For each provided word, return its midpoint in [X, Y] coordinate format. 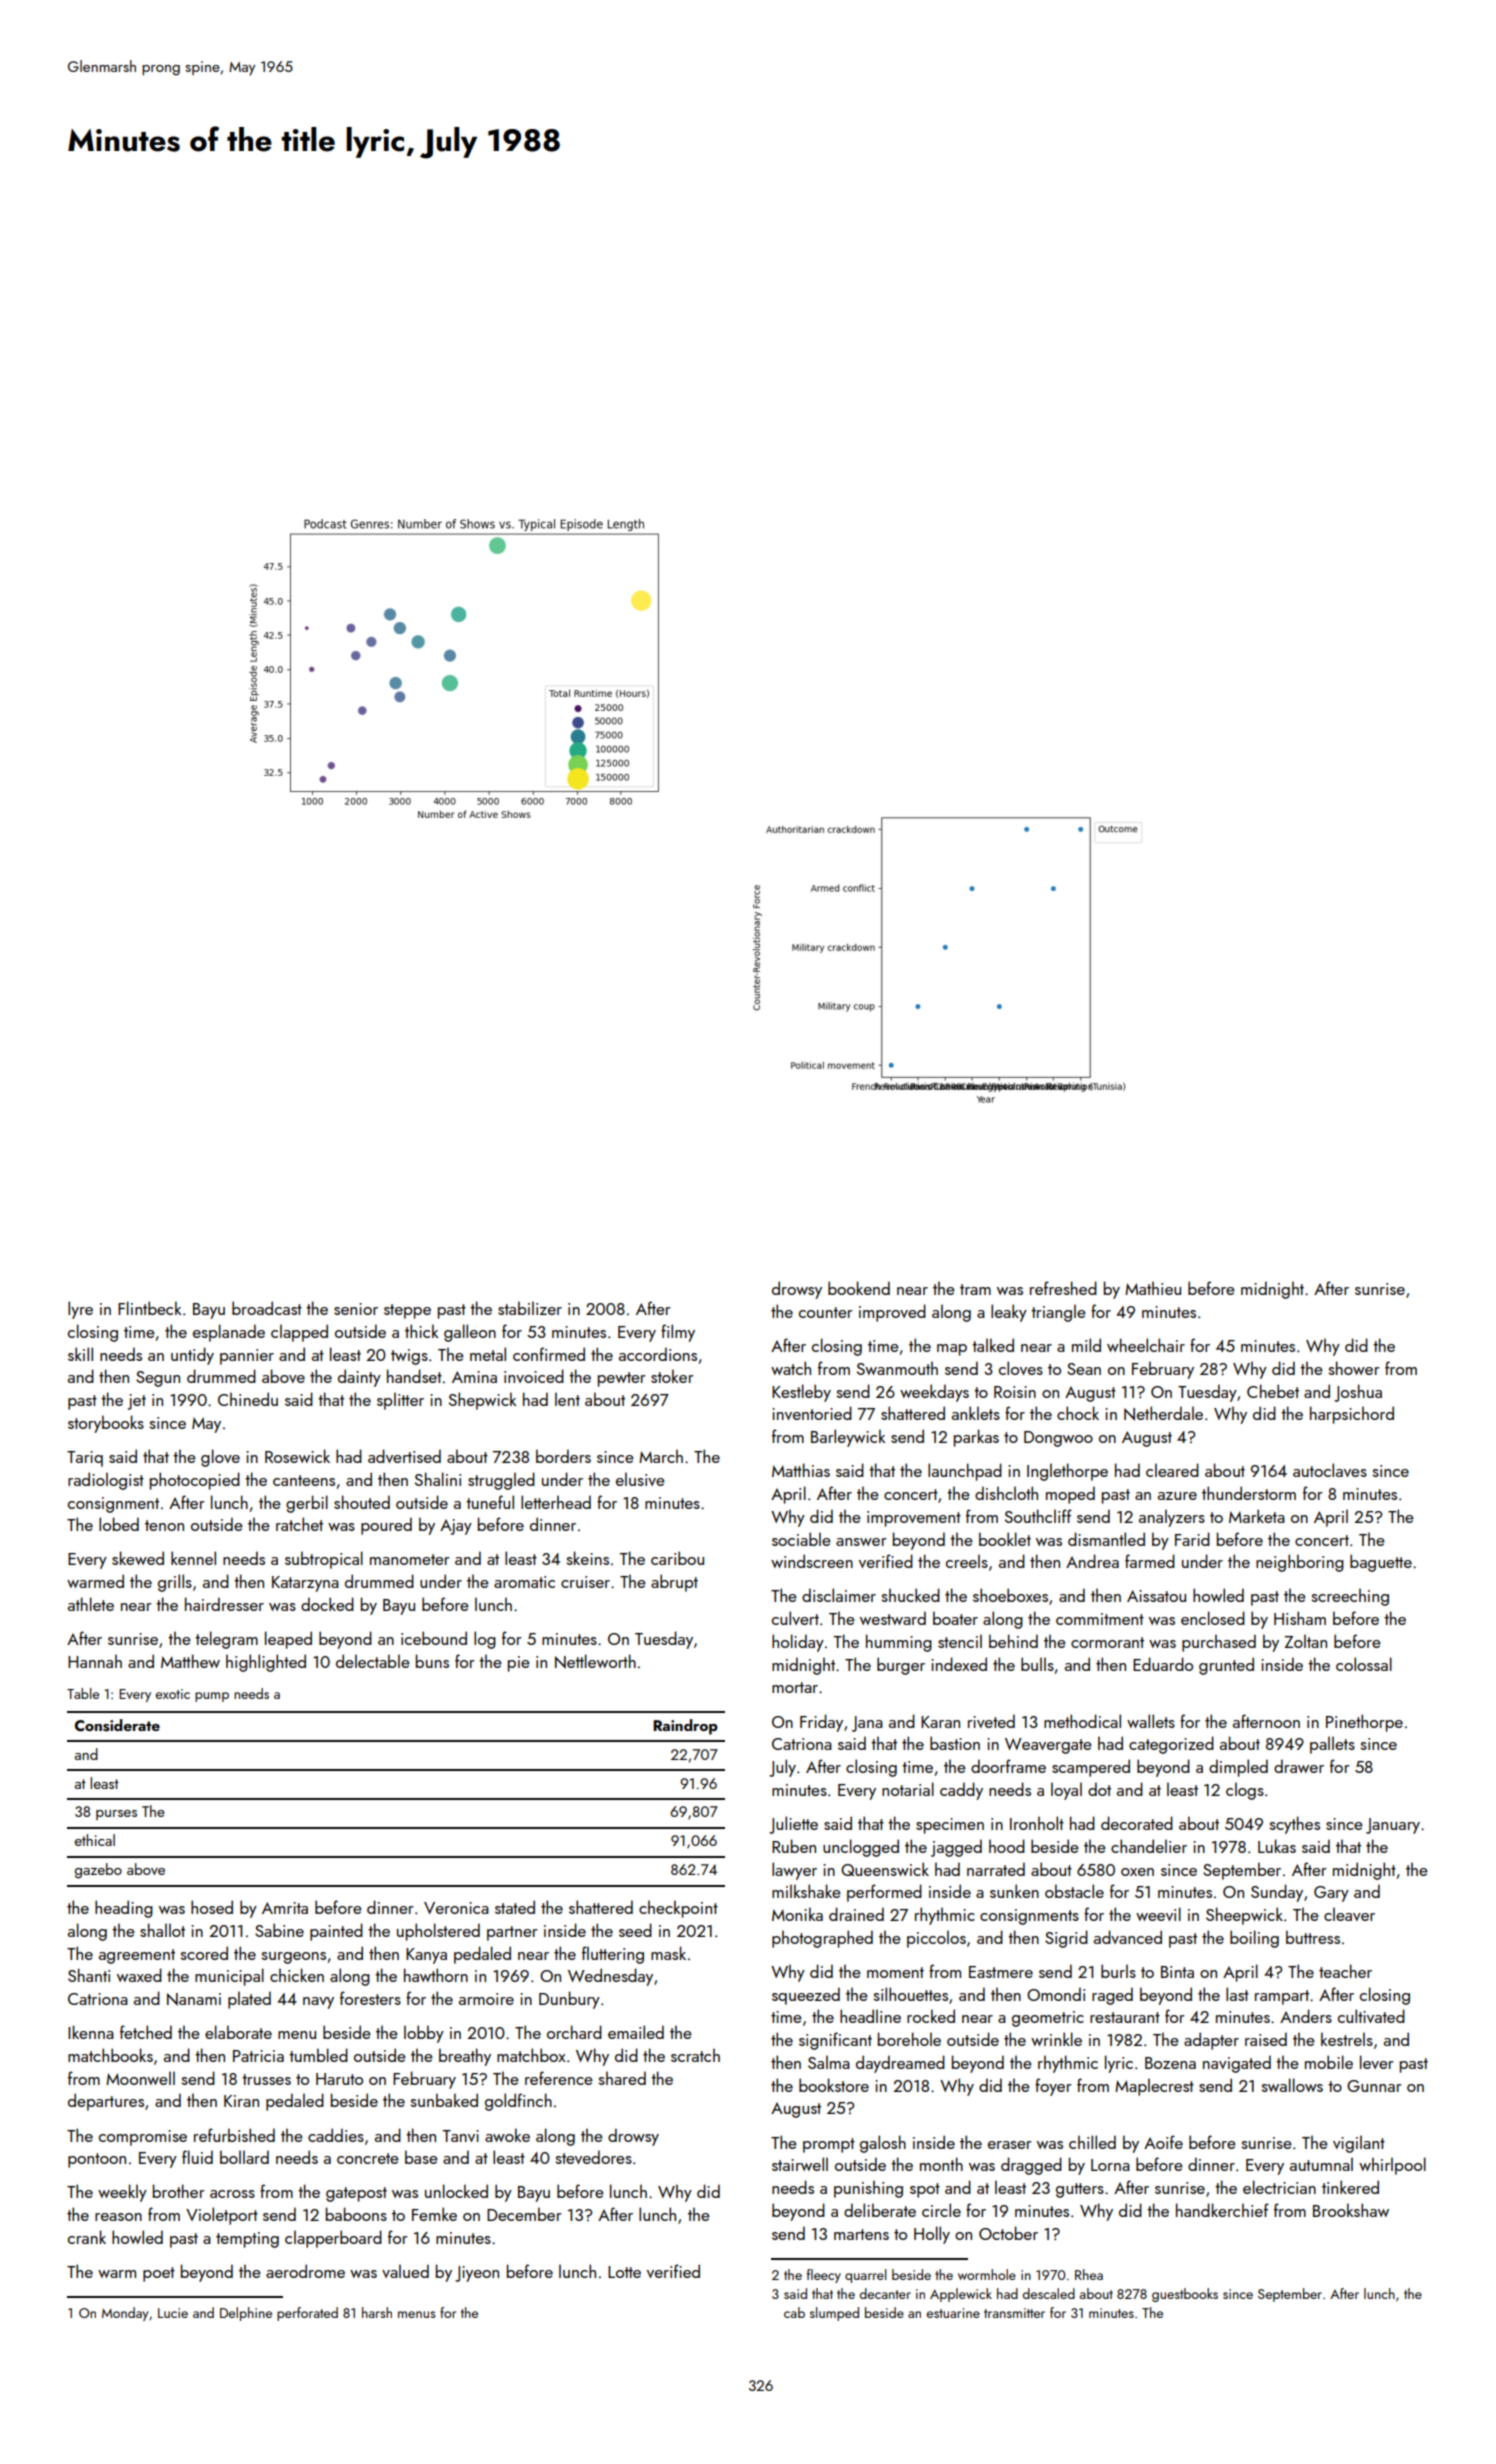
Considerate [117, 1725]
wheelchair [1146, 1345]
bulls [1037, 1664]
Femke [434, 2214]
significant [835, 2041]
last [1237, 1994]
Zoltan [1306, 1641]
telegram [226, 1640]
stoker [672, 1376]
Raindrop [685, 1727]
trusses [266, 2079]
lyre [80, 1310]
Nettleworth [595, 1661]
